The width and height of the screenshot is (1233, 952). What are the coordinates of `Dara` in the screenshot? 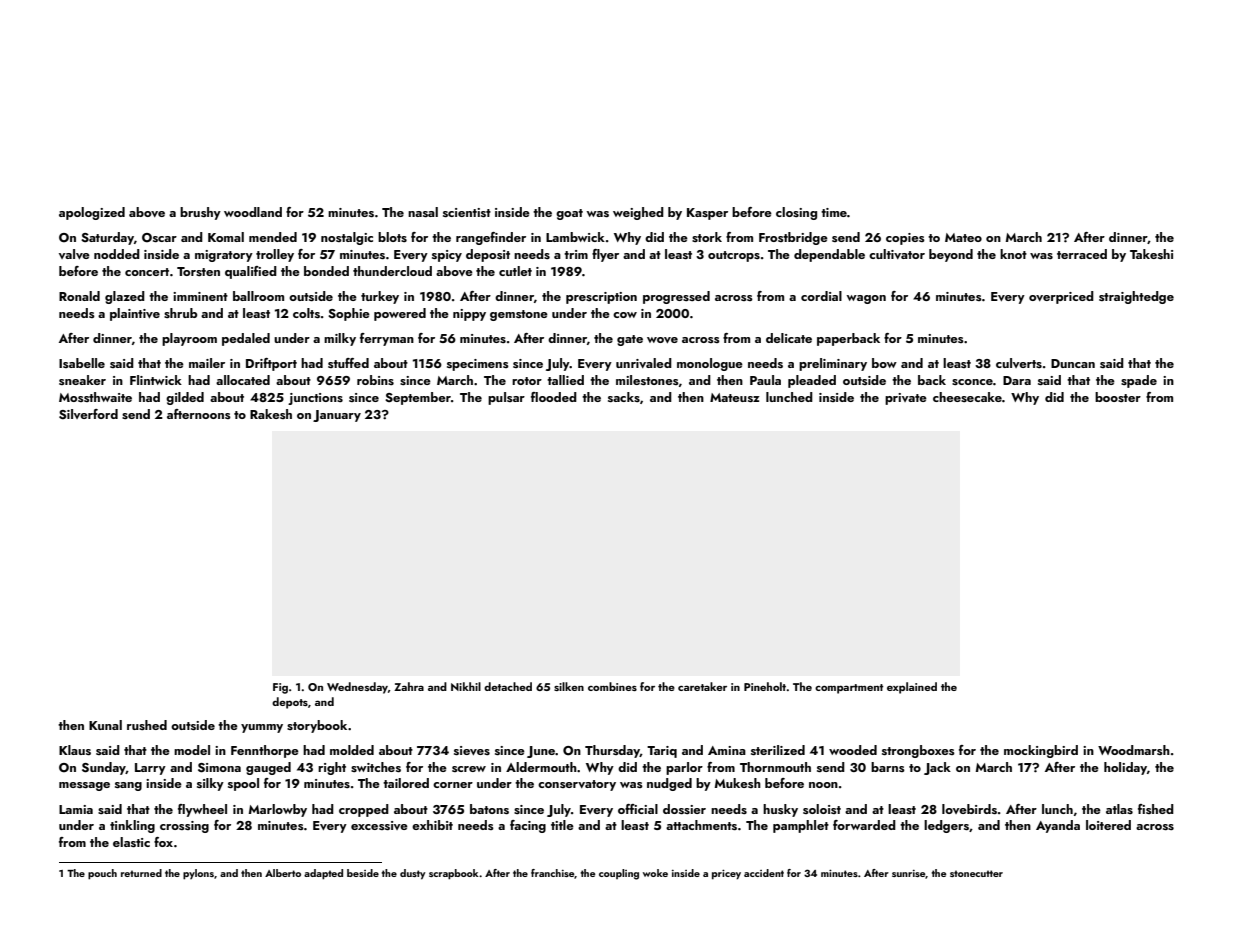 It's located at (1017, 380).
